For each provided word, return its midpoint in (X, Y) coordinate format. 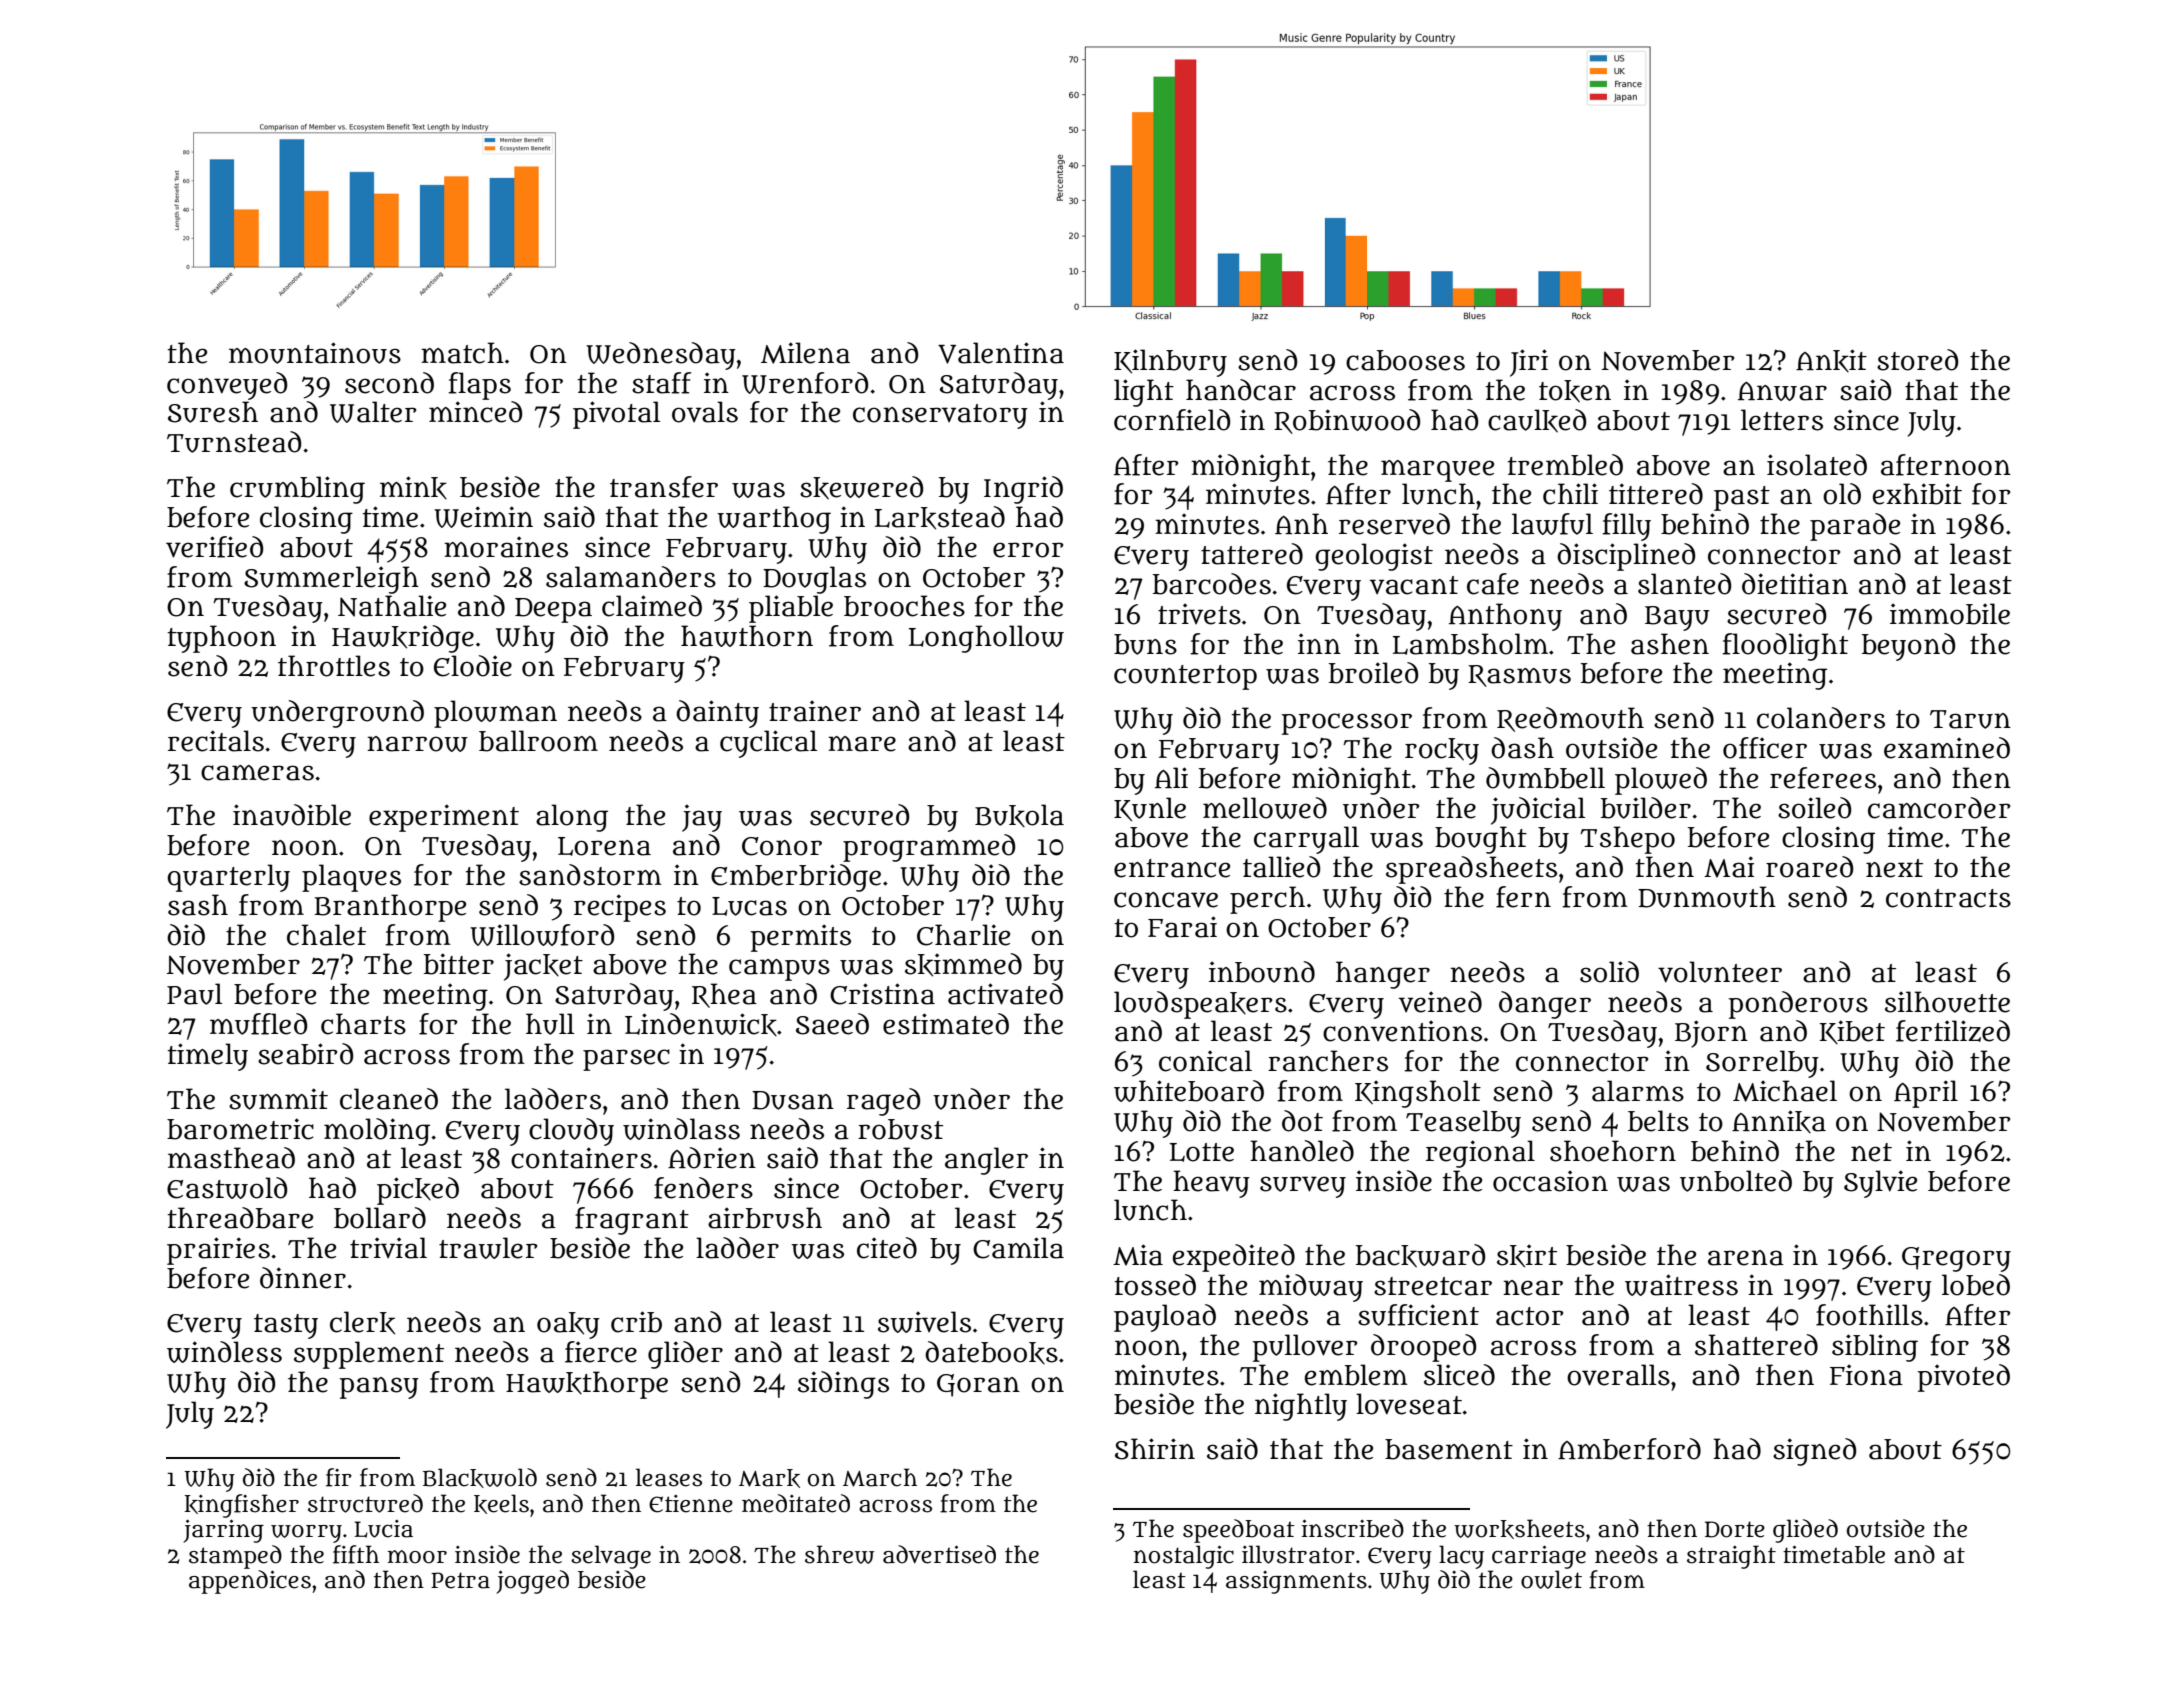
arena (1746, 1258)
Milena (805, 353)
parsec (626, 1060)
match (462, 353)
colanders (1821, 718)
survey (1303, 1187)
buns (1145, 644)
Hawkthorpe (587, 1385)
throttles (334, 666)
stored (1917, 360)
